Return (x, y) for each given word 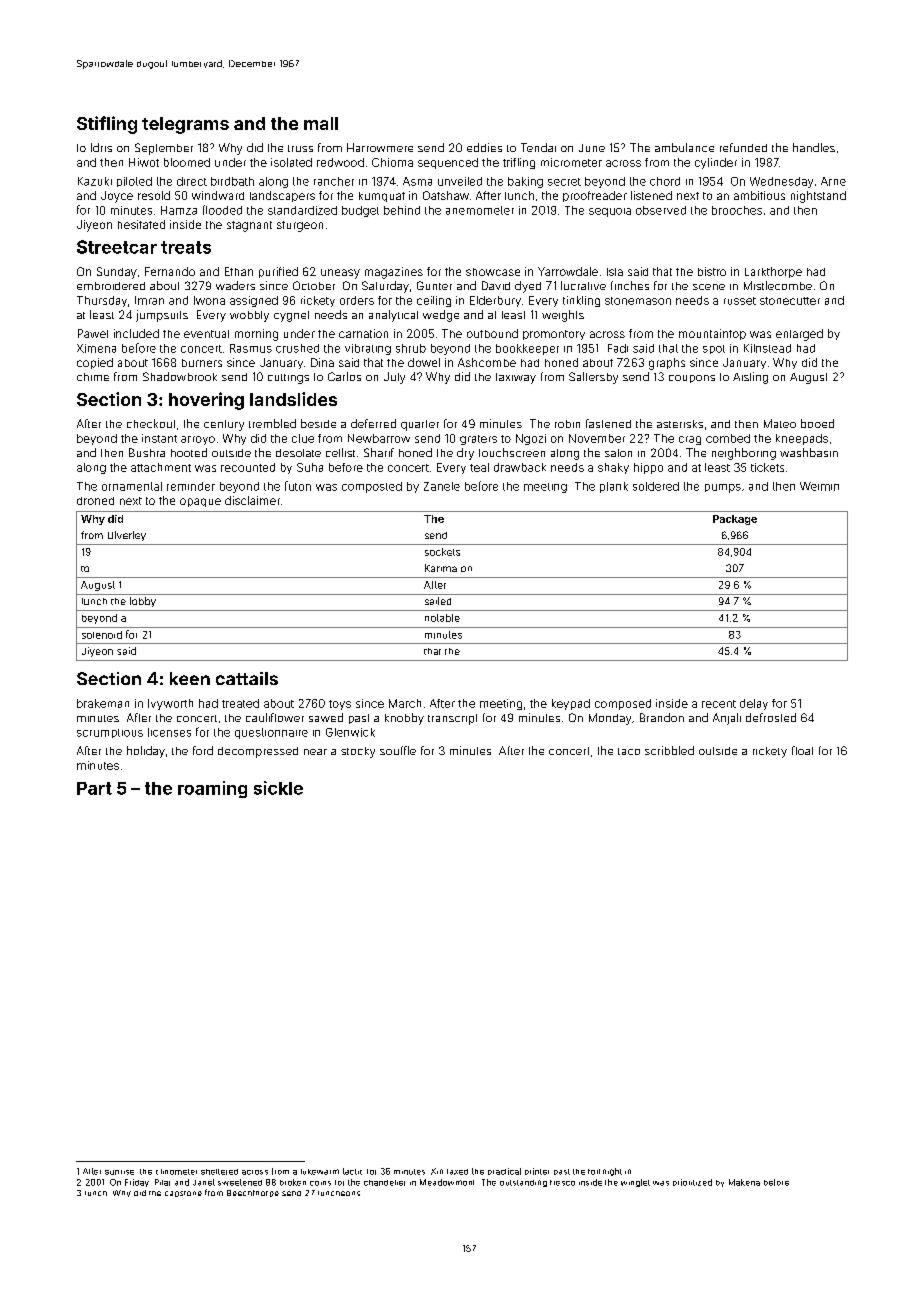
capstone (183, 1194)
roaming (212, 789)
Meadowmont (447, 1182)
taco (629, 751)
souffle (398, 750)
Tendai (538, 147)
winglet (635, 1183)
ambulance (684, 147)
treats (186, 247)
